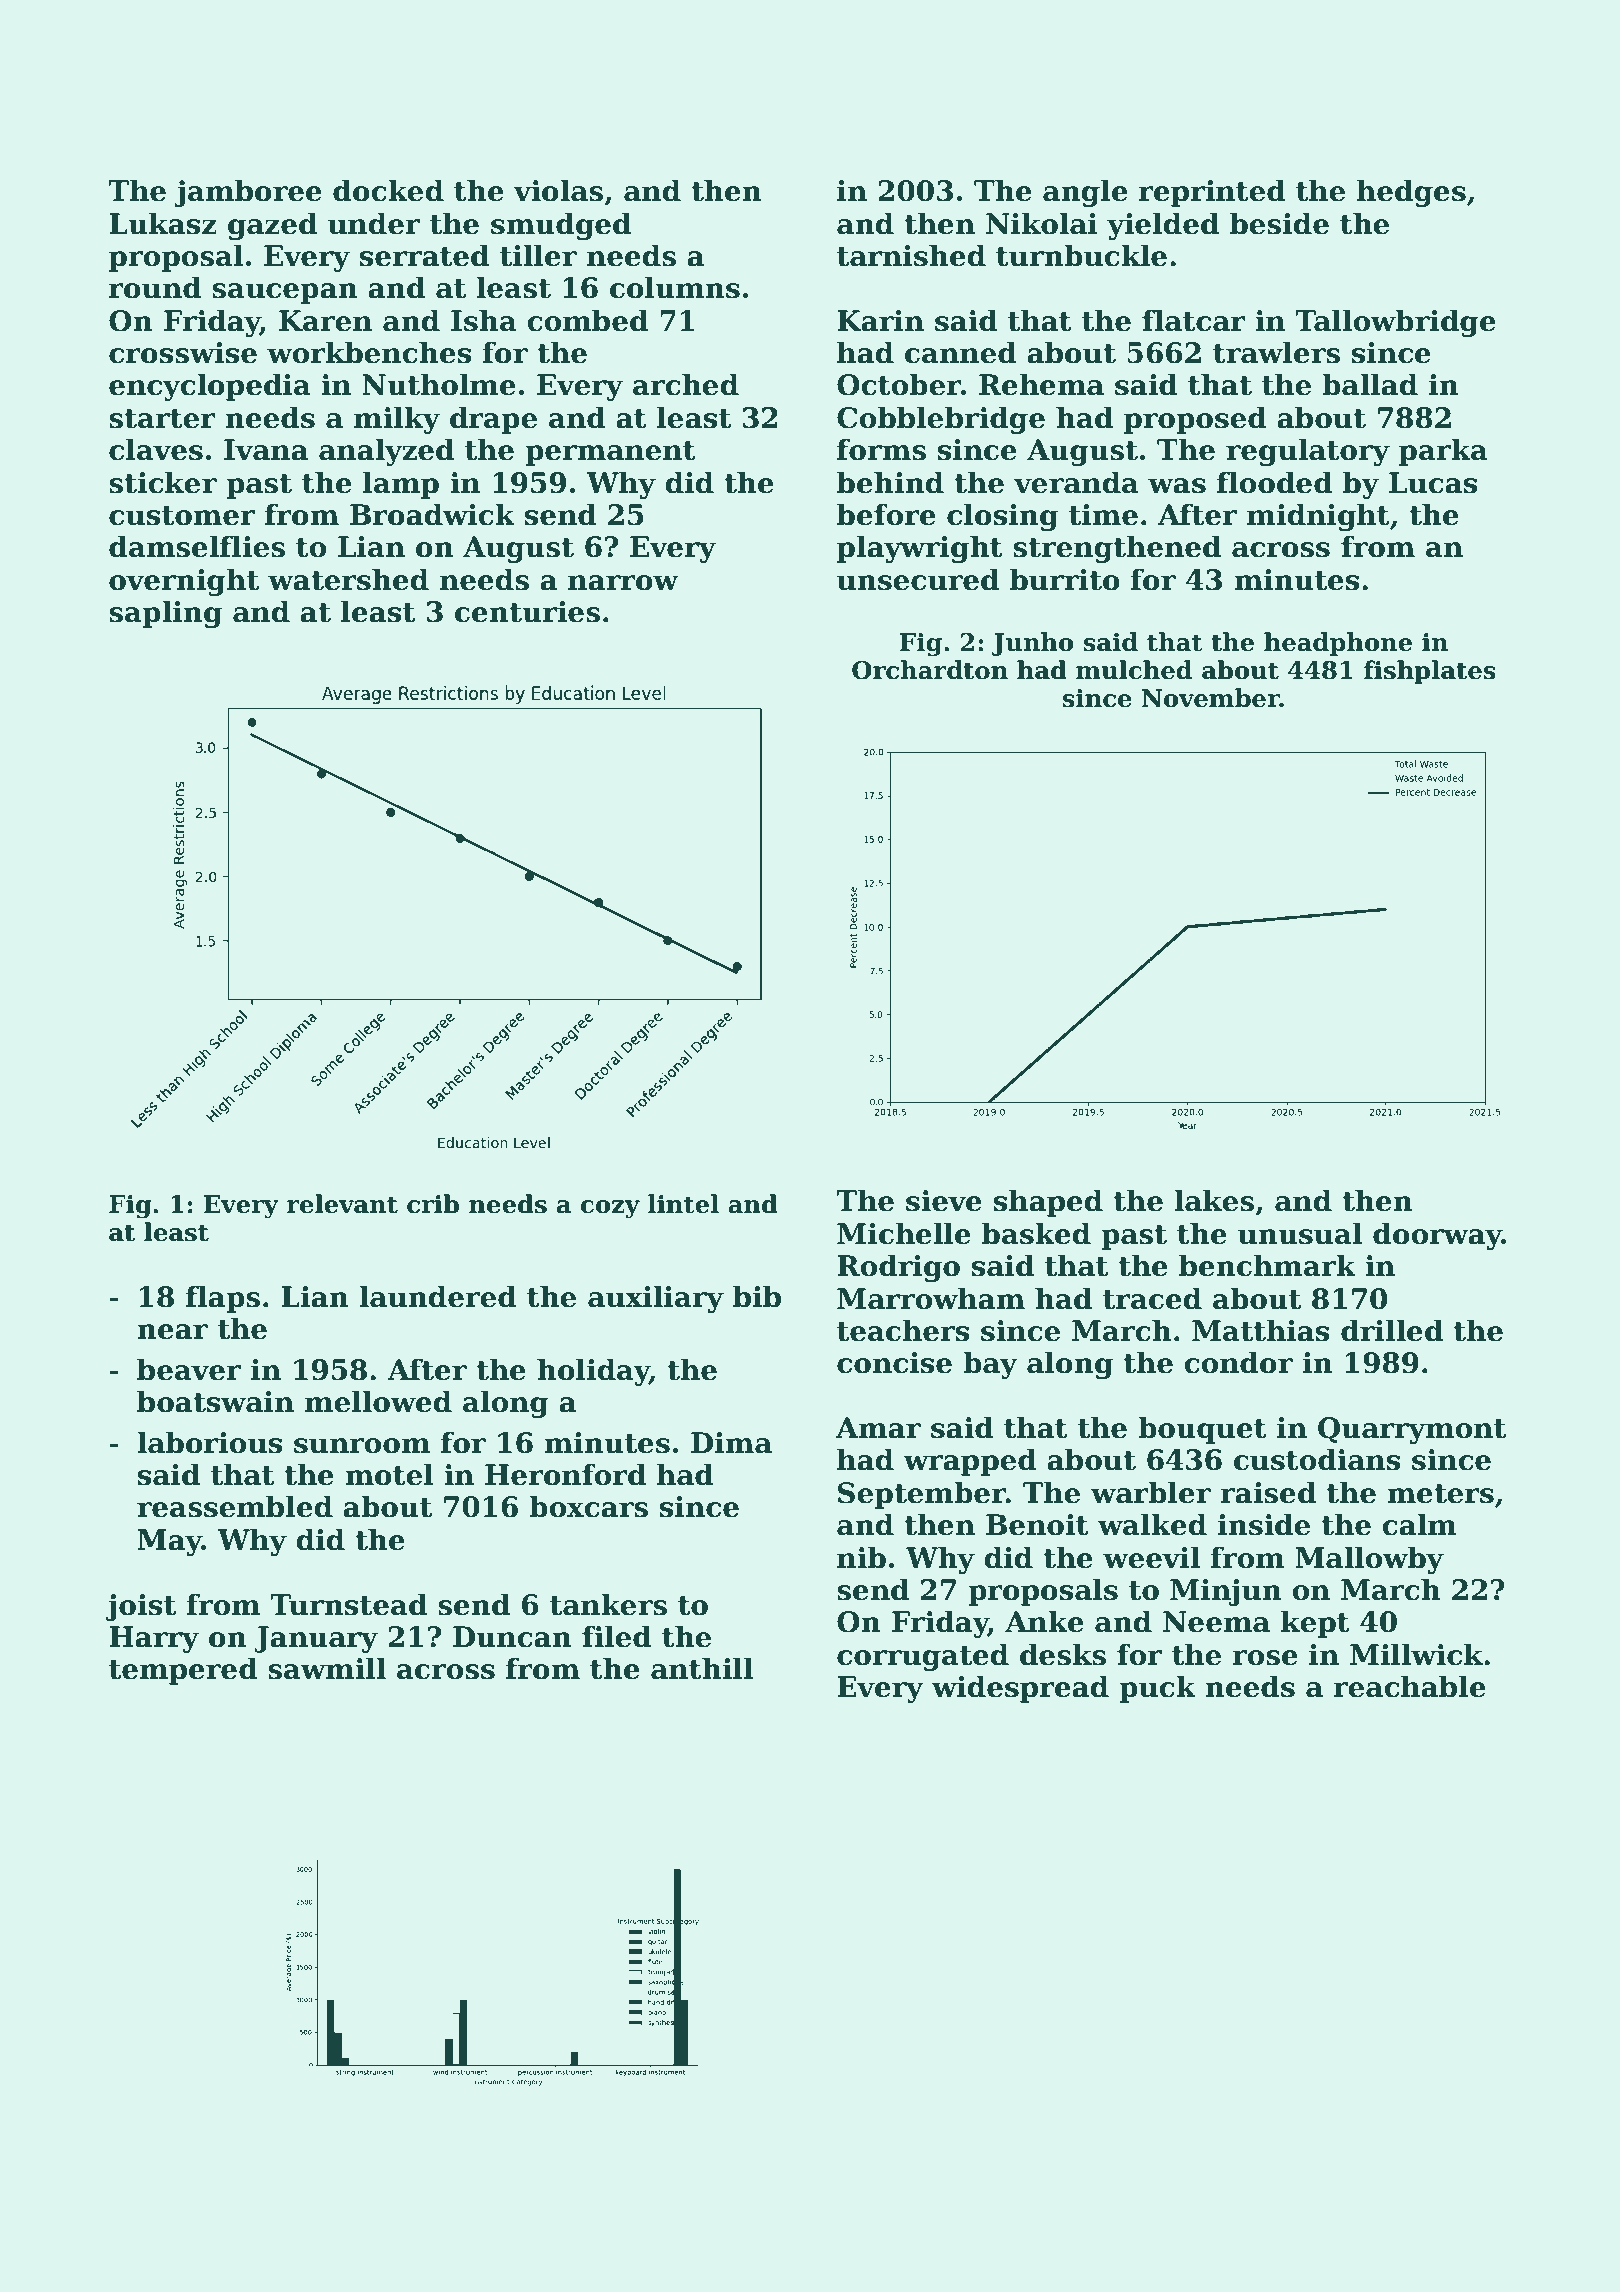 The image size is (1620, 2292). I want to click on raised, so click(1268, 1492).
